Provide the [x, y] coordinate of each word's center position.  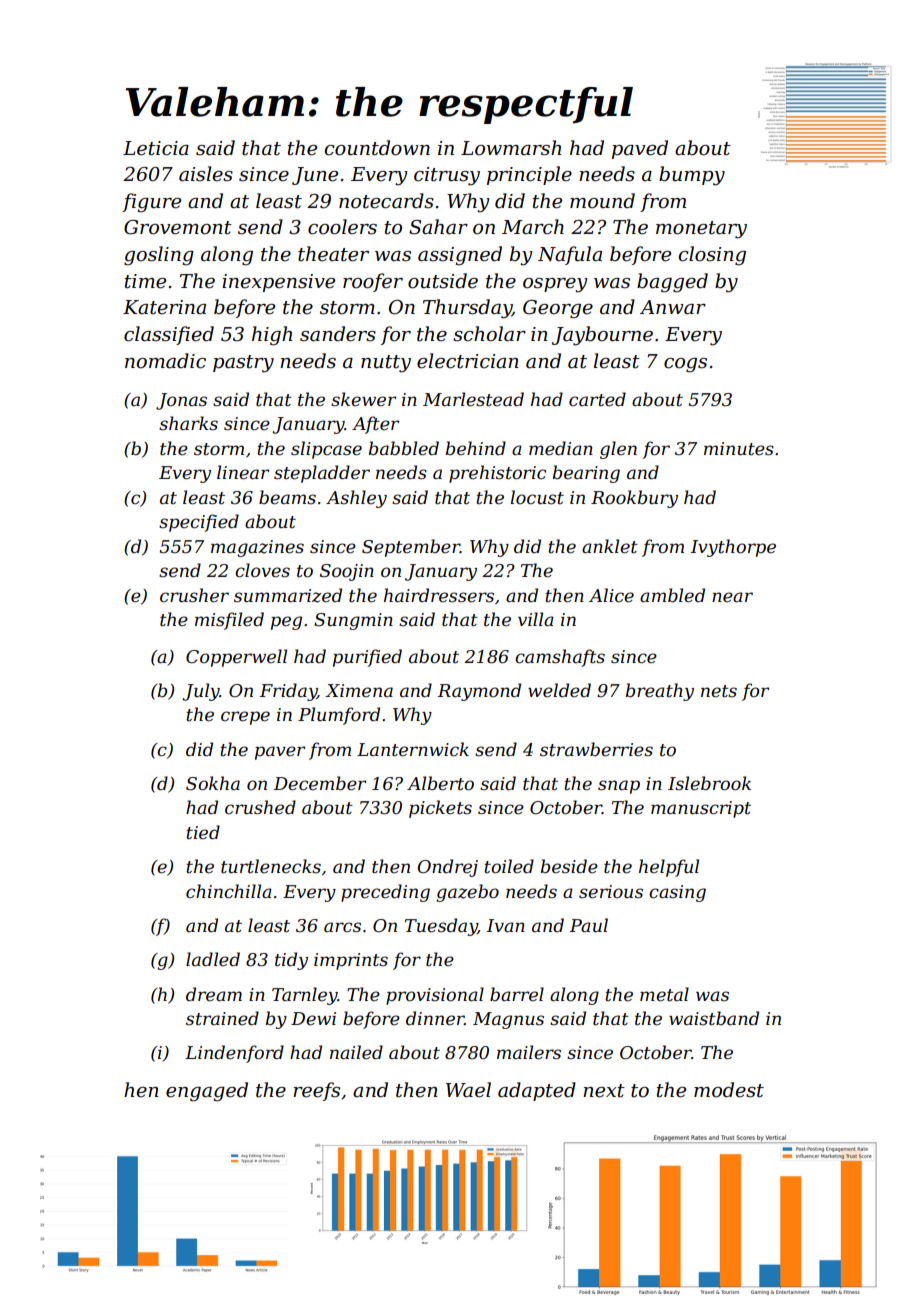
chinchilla [229, 891]
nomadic [165, 361]
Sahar [438, 227]
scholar [489, 334]
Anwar [673, 307]
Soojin [347, 572]
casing [677, 893]
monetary [701, 230]
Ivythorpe [733, 548]
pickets [440, 809]
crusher [194, 595]
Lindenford [234, 1054]
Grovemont [178, 227]
